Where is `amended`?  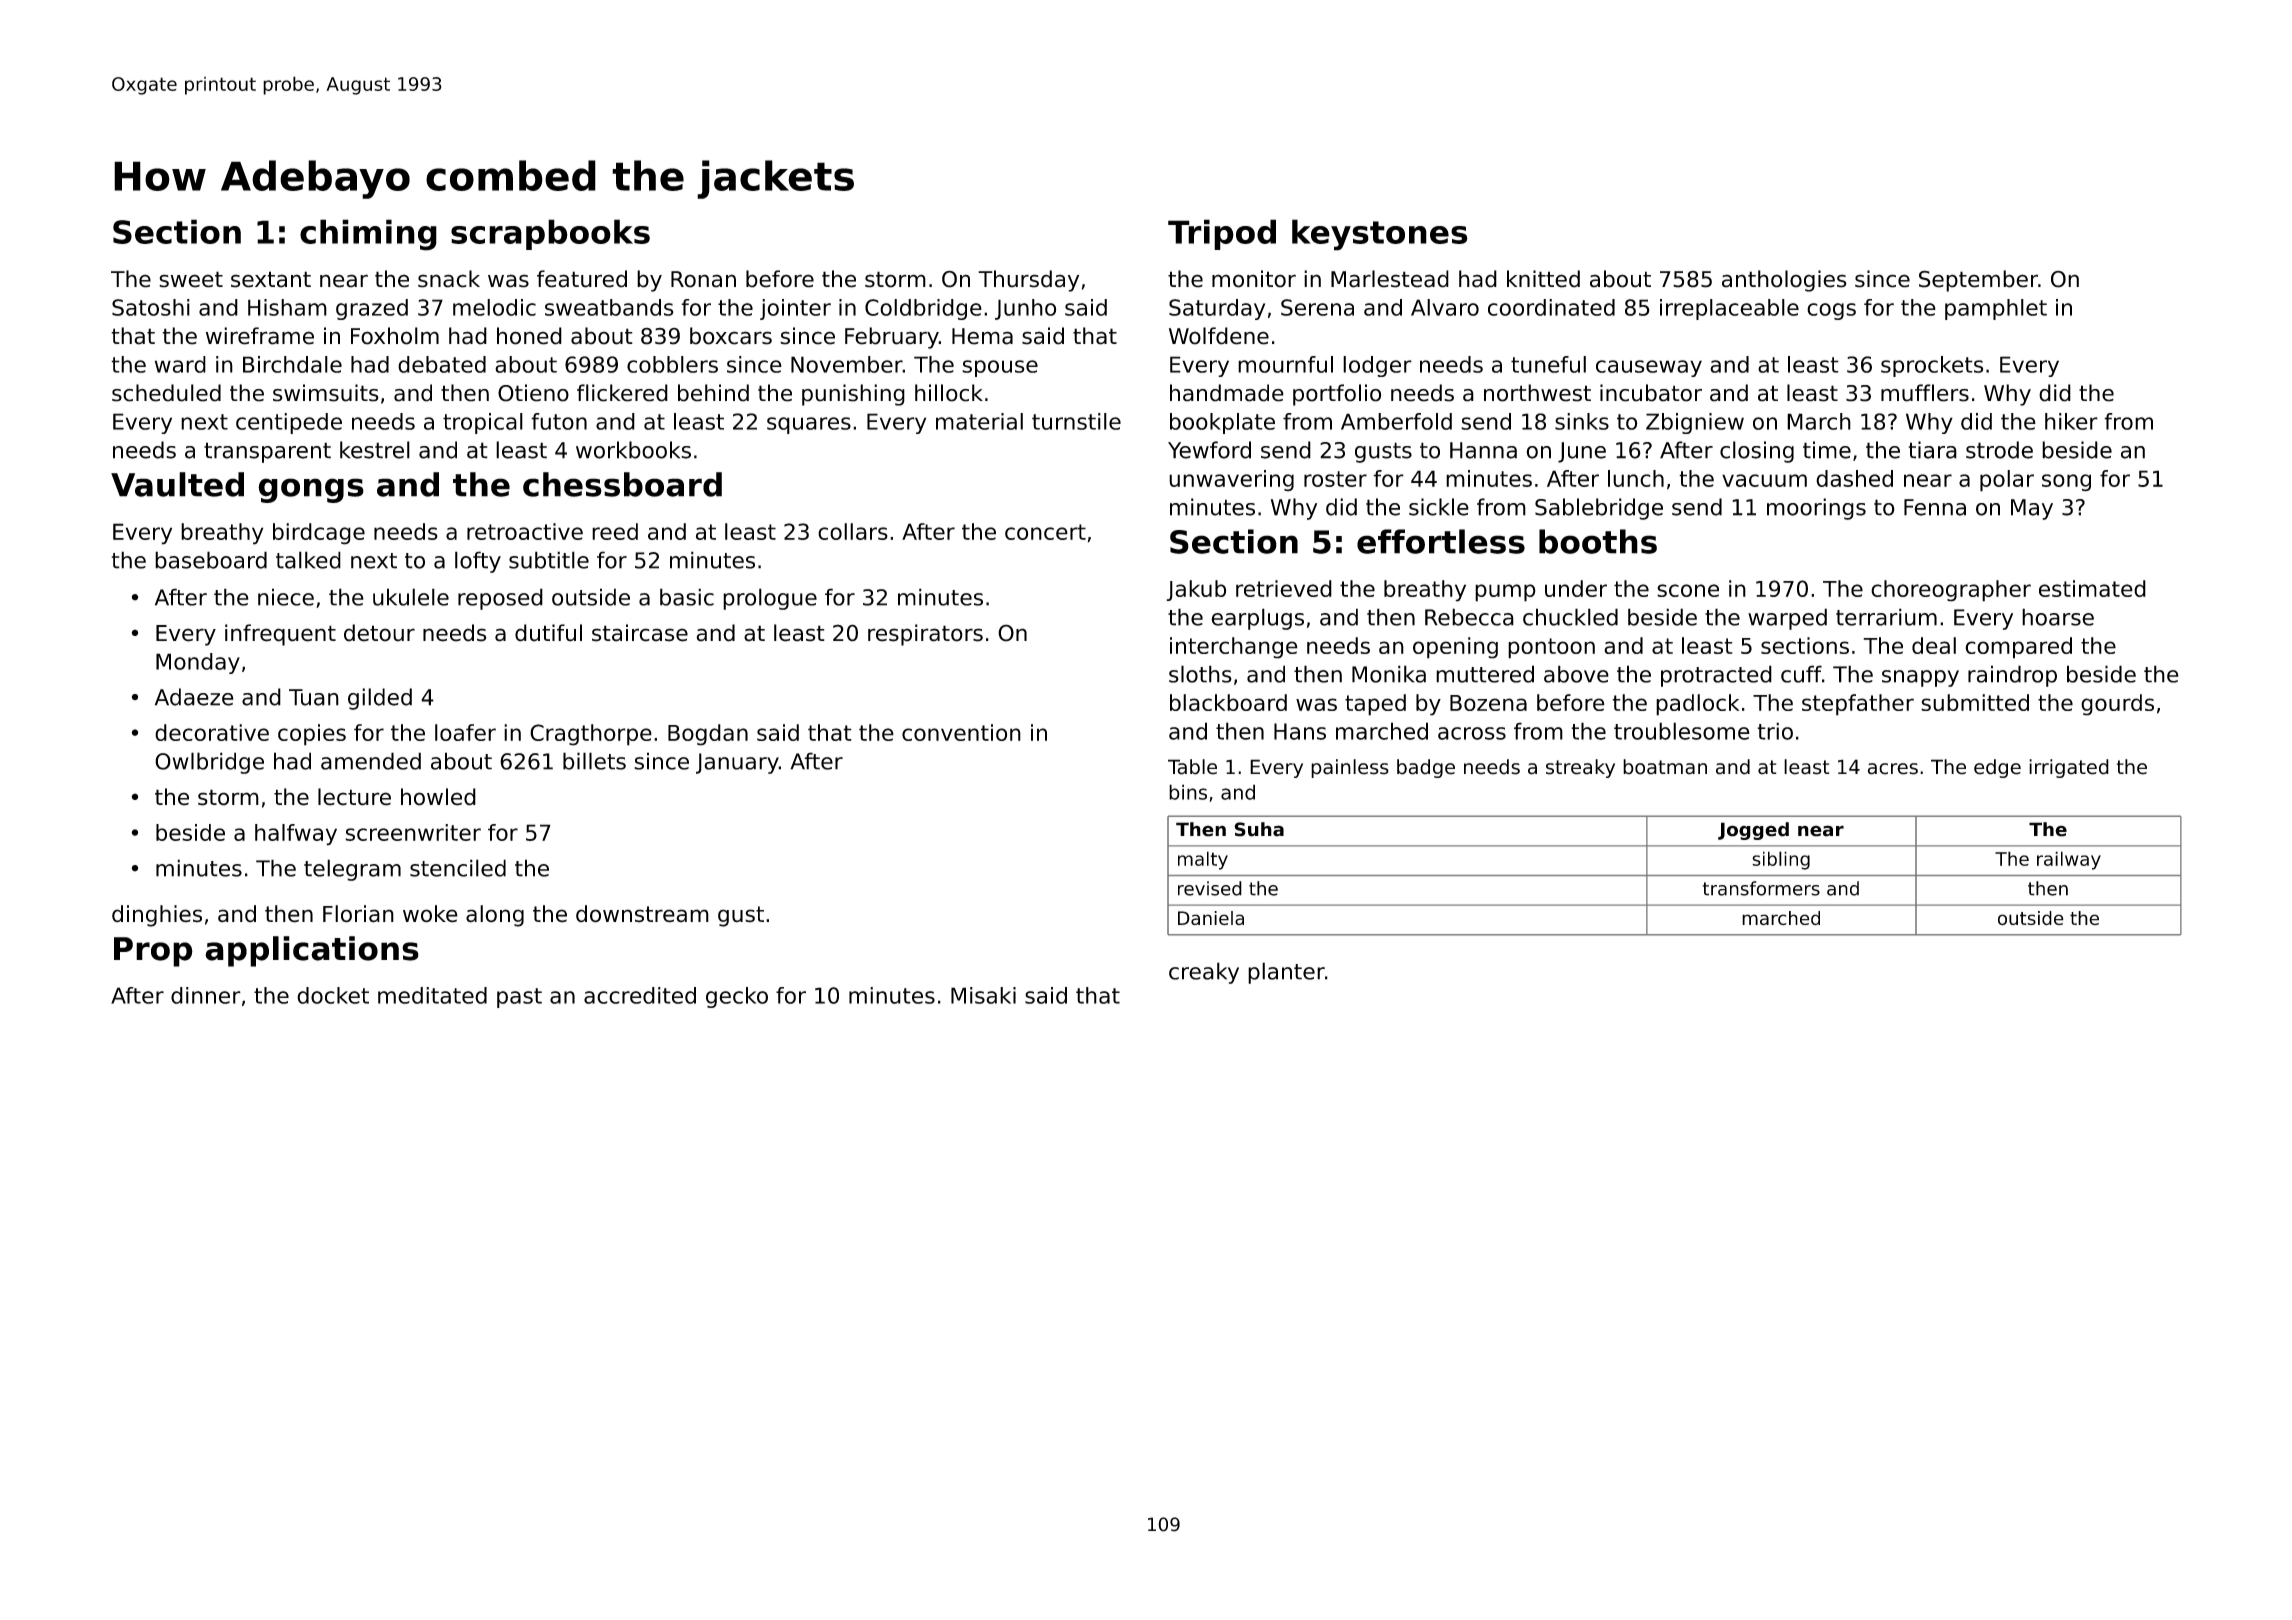
amended is located at coordinates (371, 761).
